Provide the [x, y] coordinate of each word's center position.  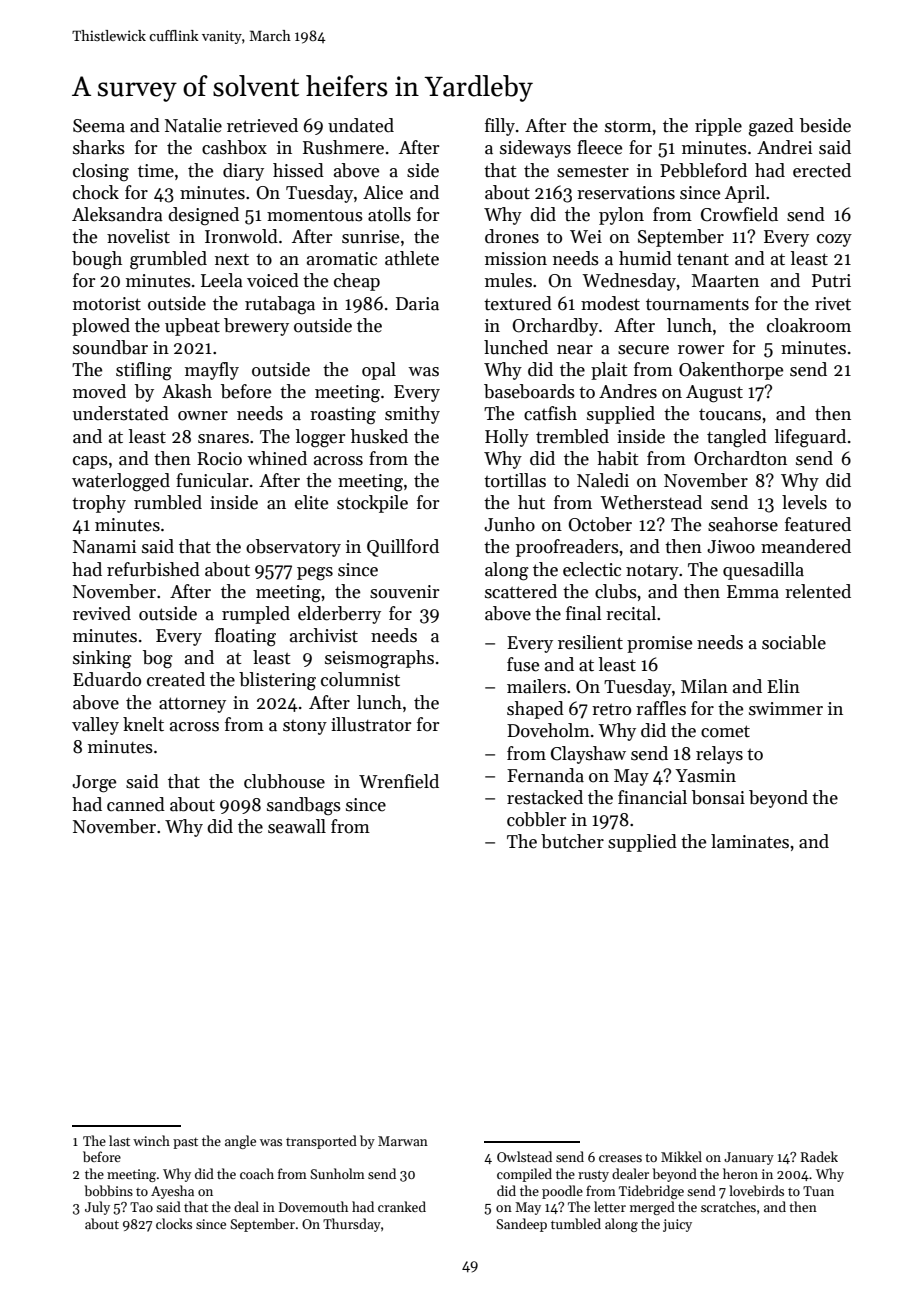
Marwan [403, 1141]
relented [818, 591]
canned [136, 804]
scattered [521, 591]
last [119, 1140]
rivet [833, 304]
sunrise [370, 237]
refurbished [153, 569]
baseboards [529, 391]
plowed [101, 327]
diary [243, 172]
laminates [750, 841]
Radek [819, 1156]
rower [701, 350]
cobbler [536, 819]
